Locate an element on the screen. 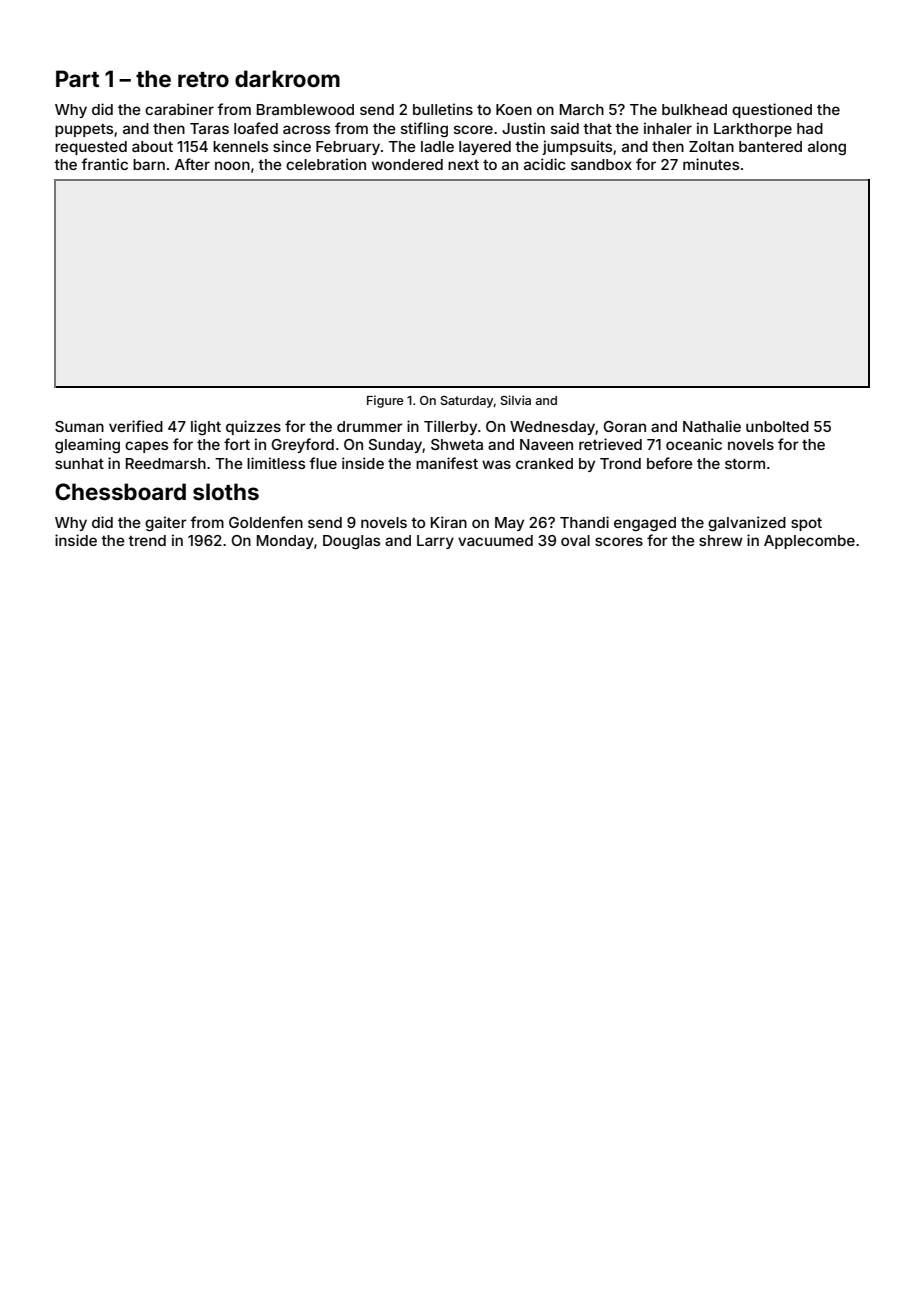  noon is located at coordinates (232, 165).
